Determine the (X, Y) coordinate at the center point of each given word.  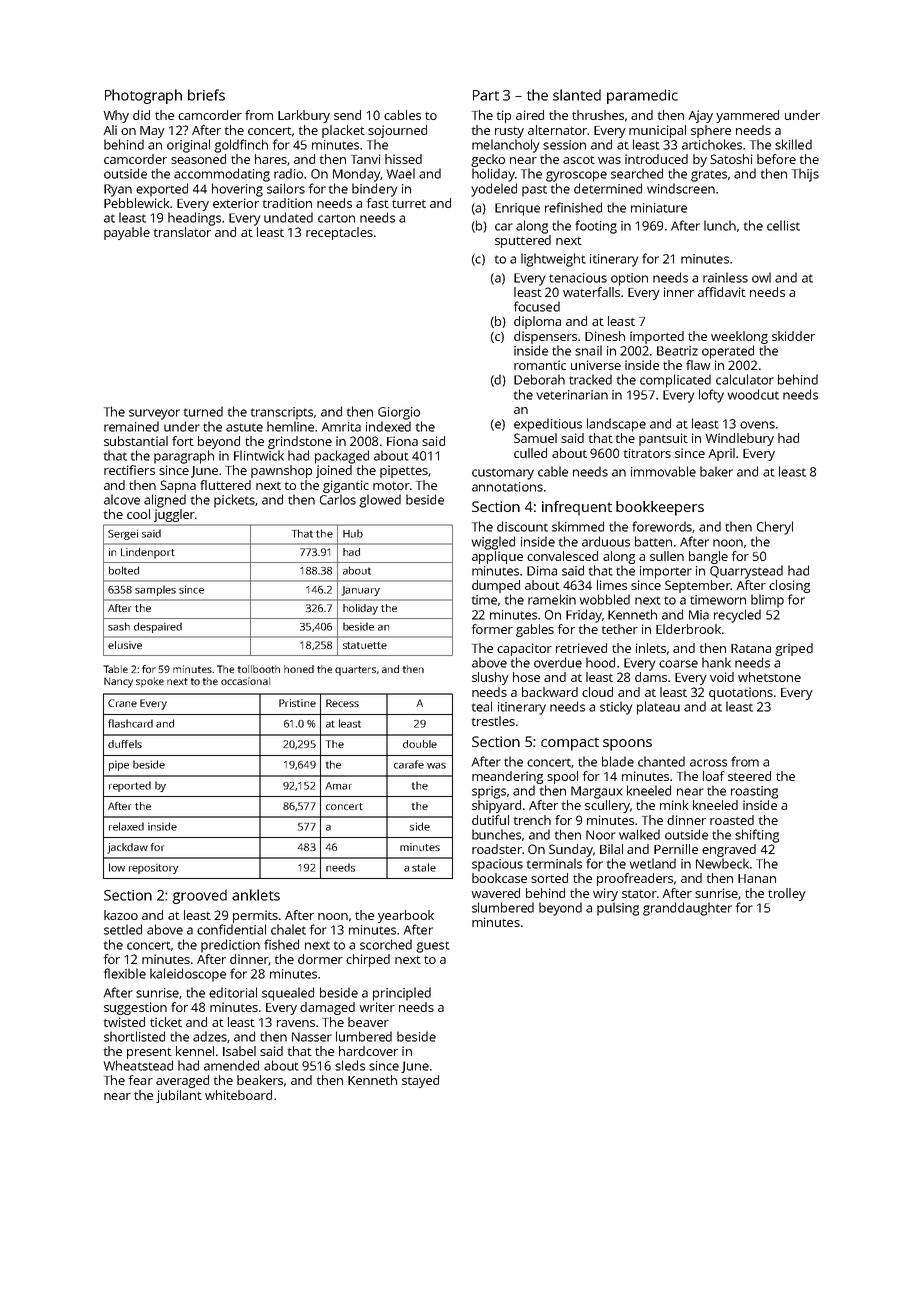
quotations (741, 693)
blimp (767, 601)
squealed (288, 994)
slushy (490, 678)
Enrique (517, 209)
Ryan (118, 190)
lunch (720, 225)
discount (522, 526)
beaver (368, 1022)
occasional (245, 681)
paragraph (184, 457)
